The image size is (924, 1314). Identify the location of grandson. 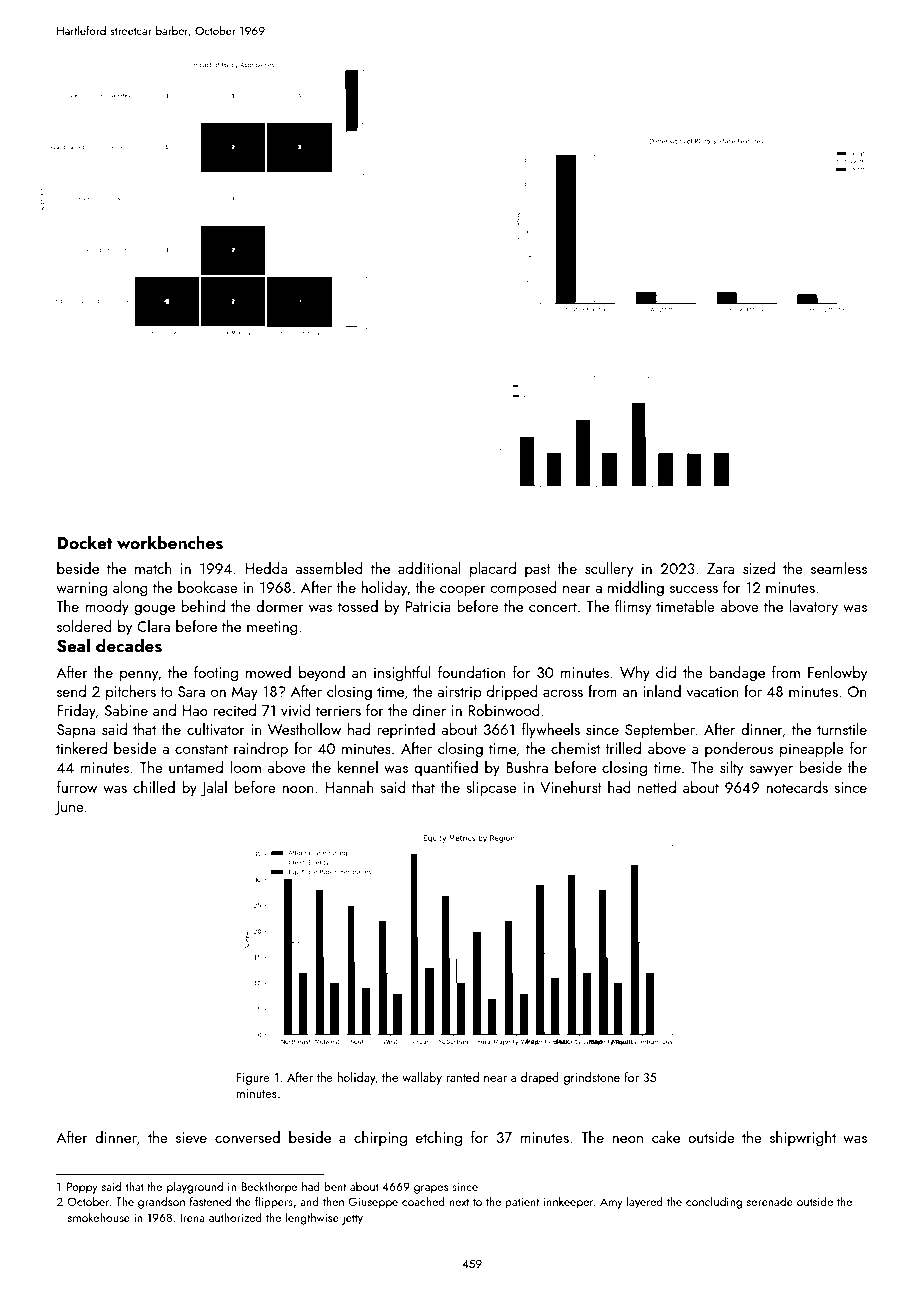
(161, 1202).
